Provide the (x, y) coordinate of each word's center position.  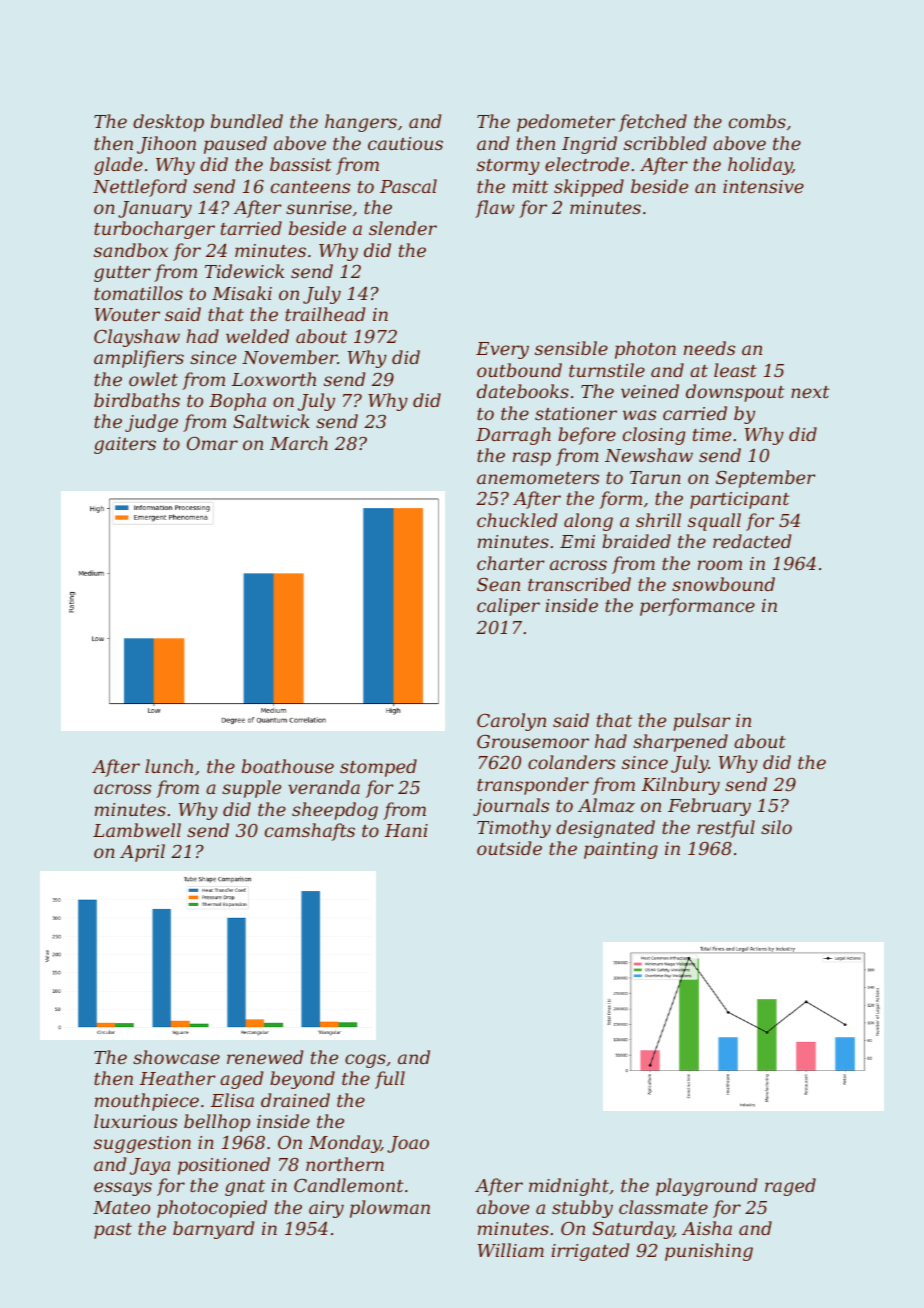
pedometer (566, 123)
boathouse (288, 766)
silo (776, 827)
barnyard (213, 1230)
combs (757, 121)
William (511, 1250)
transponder (533, 786)
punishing (709, 1252)
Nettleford (140, 188)
